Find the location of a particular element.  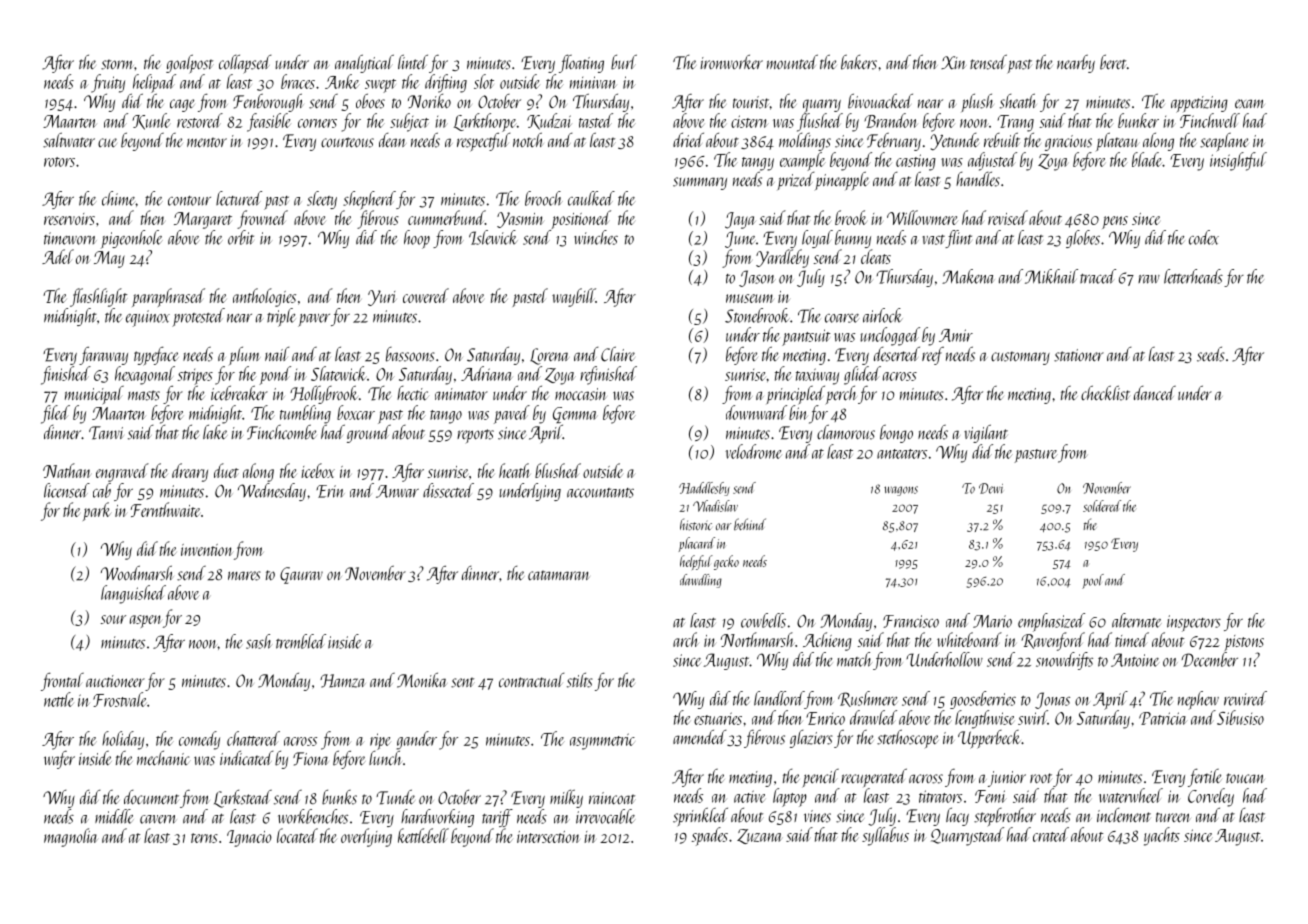

casting is located at coordinates (916, 162).
